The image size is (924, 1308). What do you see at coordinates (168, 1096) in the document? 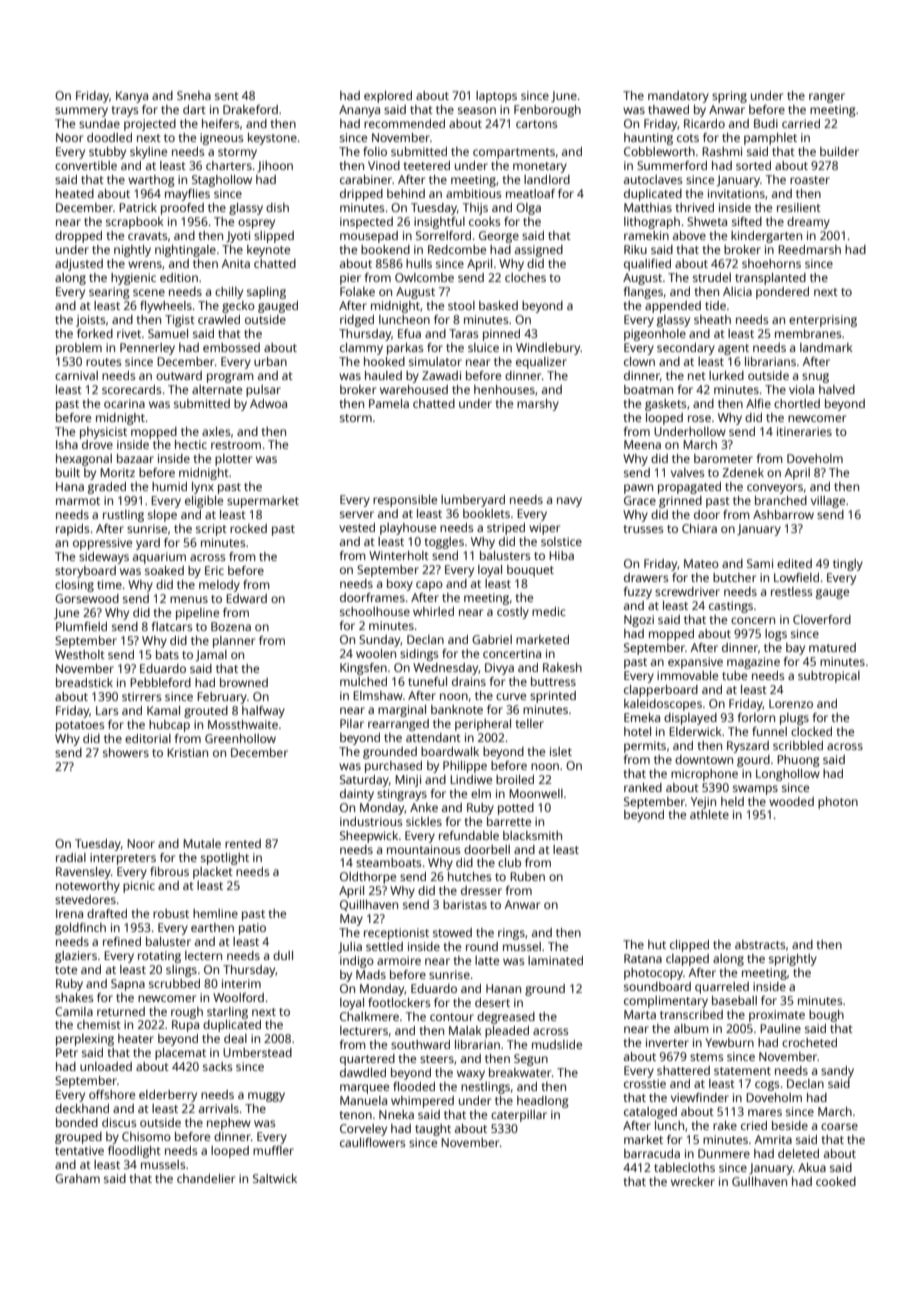
I see `elderberry` at bounding box center [168, 1096].
